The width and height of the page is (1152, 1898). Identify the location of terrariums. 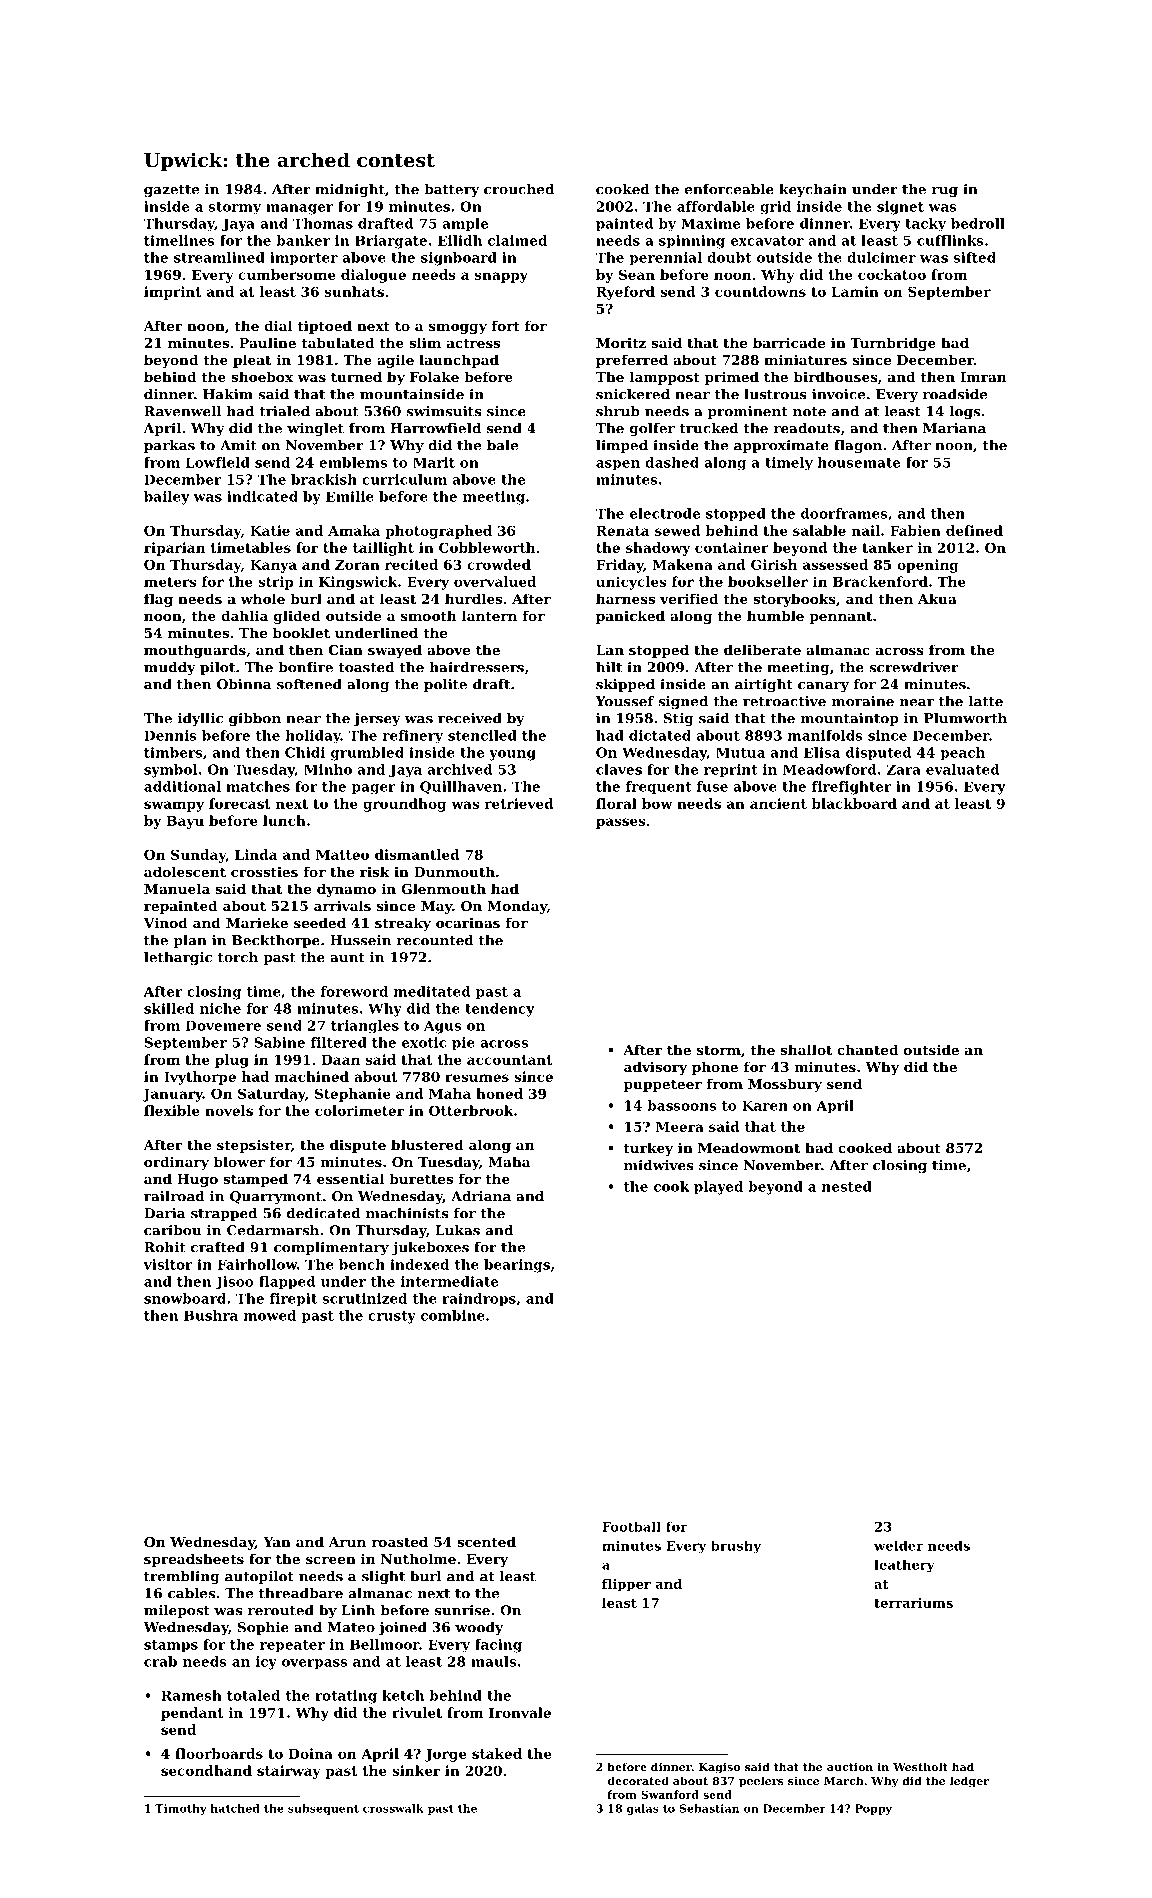
(913, 1603).
